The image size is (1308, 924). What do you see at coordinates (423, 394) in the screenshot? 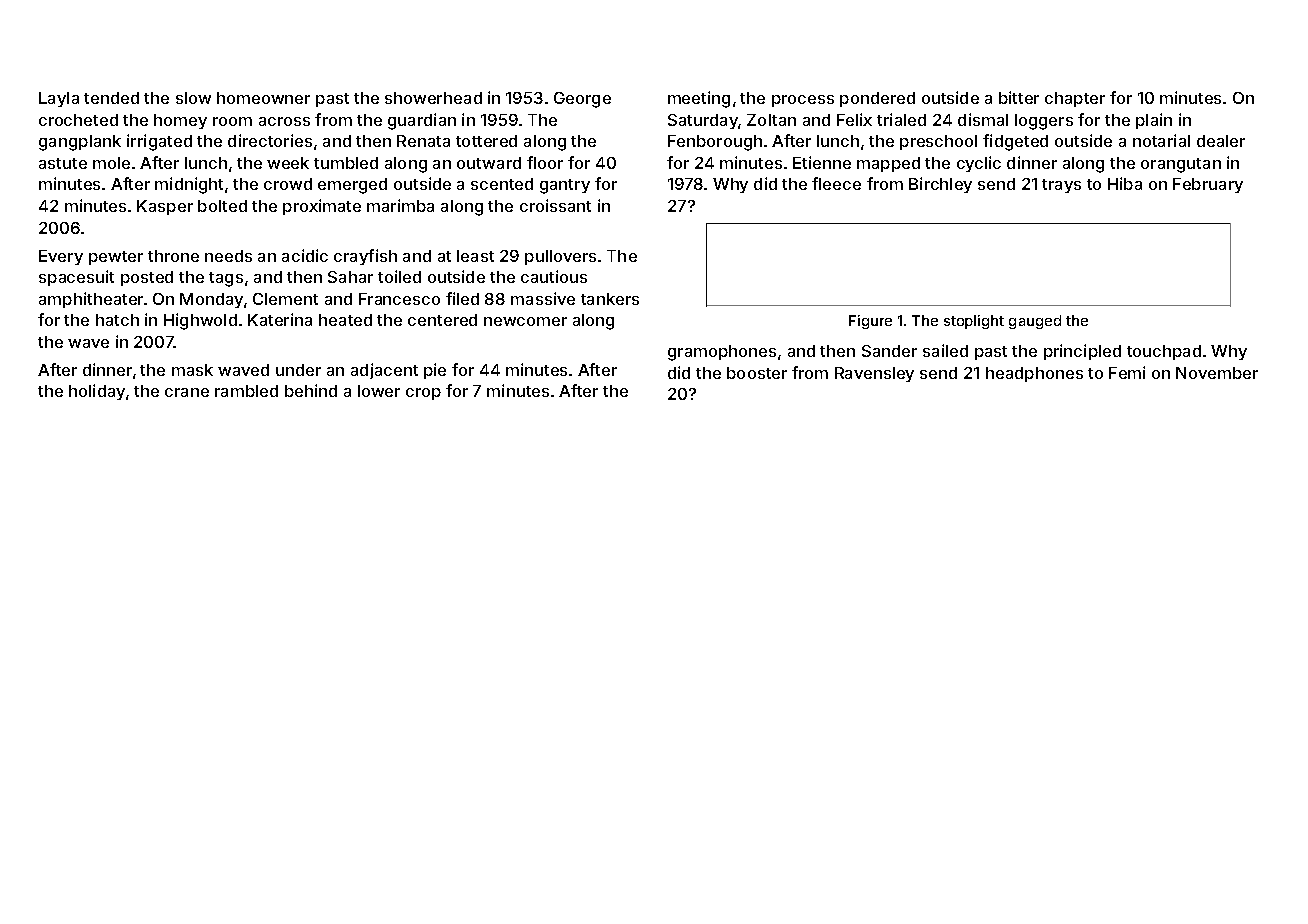
I see `crop` at bounding box center [423, 394].
